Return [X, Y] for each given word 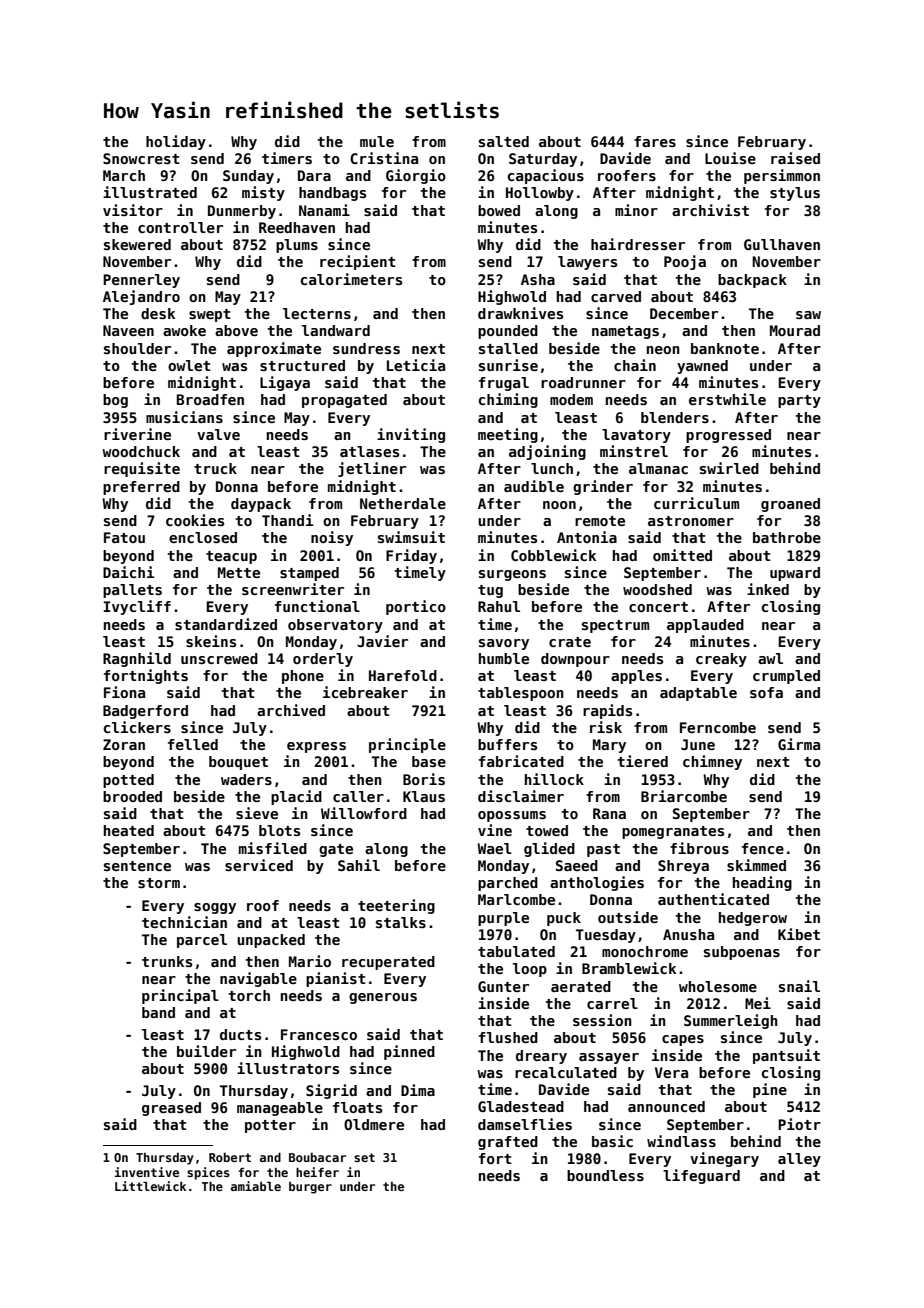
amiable [256, 1186]
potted [128, 781]
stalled [508, 348]
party [799, 401]
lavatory [636, 436]
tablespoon [521, 694]
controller [180, 227]
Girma [799, 744]
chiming [508, 400]
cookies [195, 520]
